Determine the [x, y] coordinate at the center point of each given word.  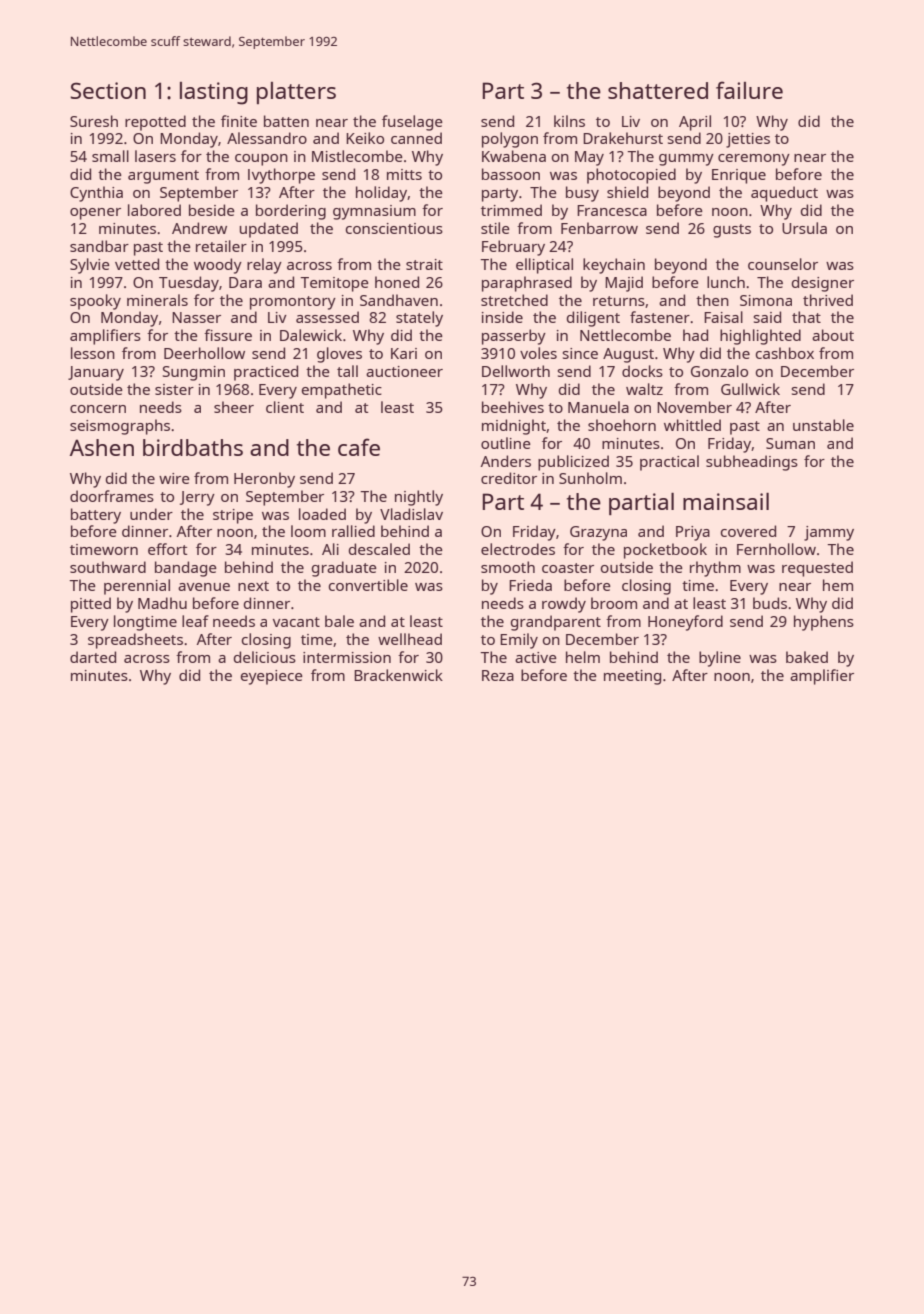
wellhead [410, 639]
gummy [686, 160]
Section [108, 90]
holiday [381, 194]
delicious [265, 657]
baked [807, 657]
